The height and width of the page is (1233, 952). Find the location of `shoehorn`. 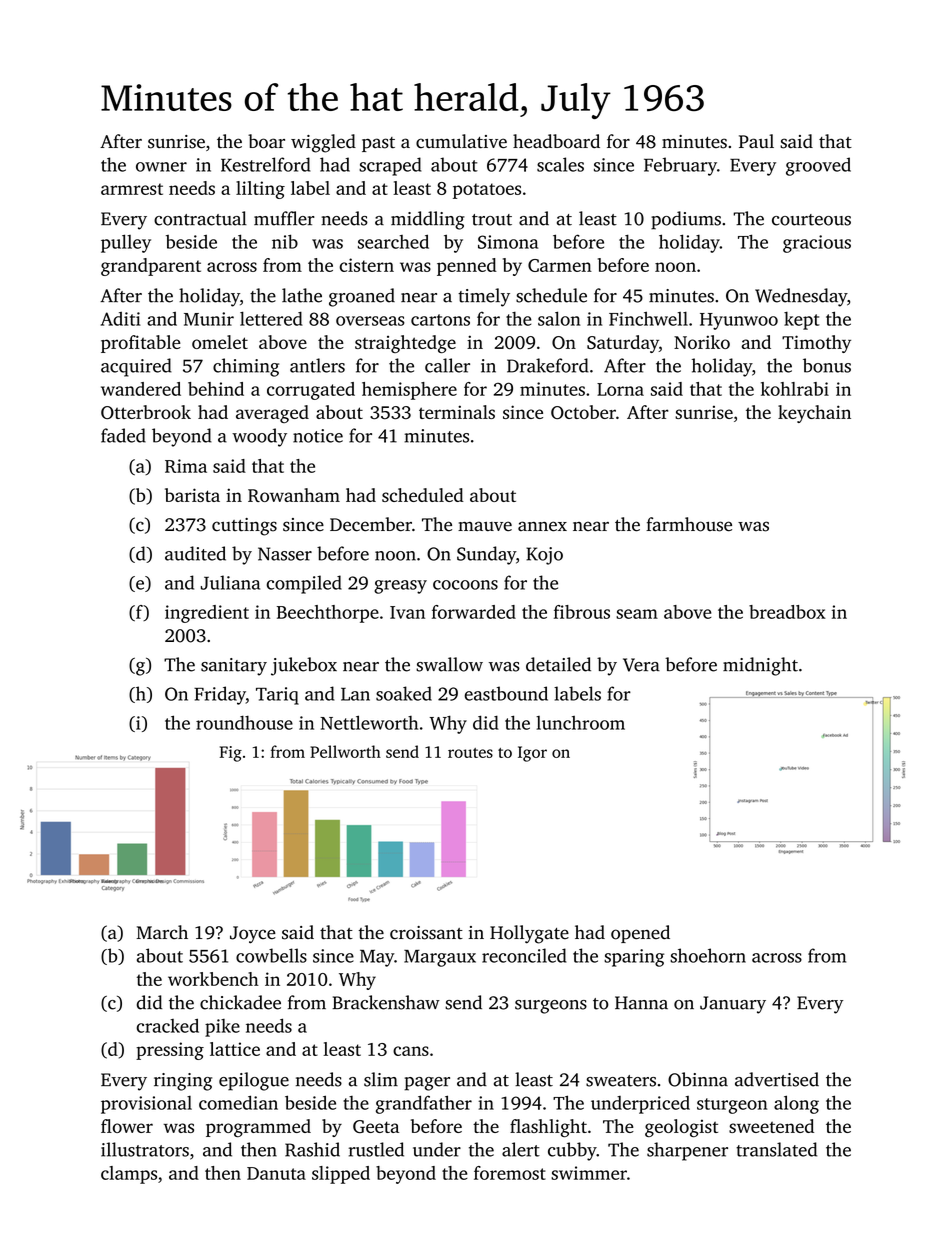

shoehorn is located at coordinates (708, 955).
